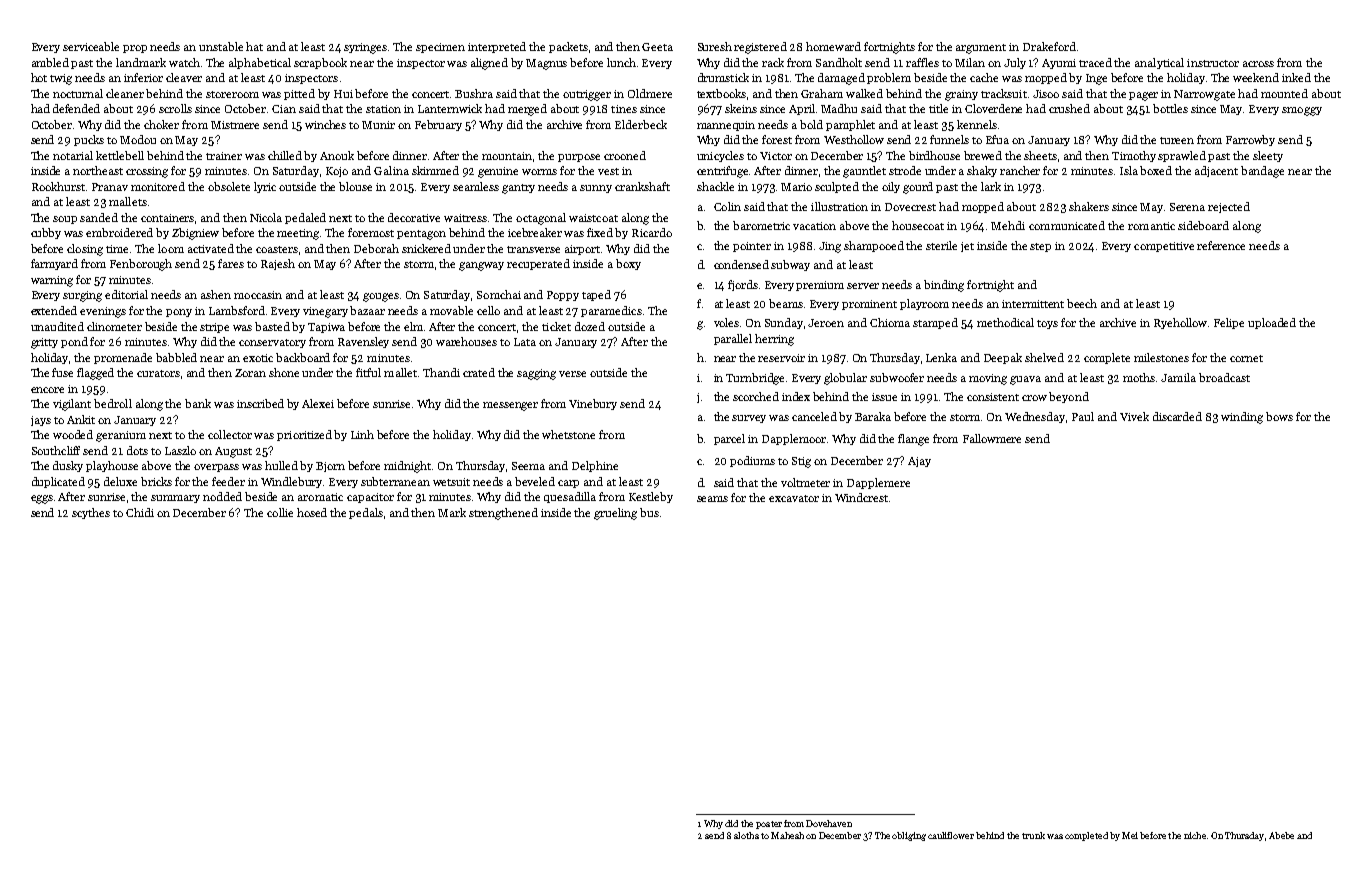 This screenshot has height=887, width=1372. What do you see at coordinates (878, 483) in the screenshot?
I see `Dapplemere` at bounding box center [878, 483].
